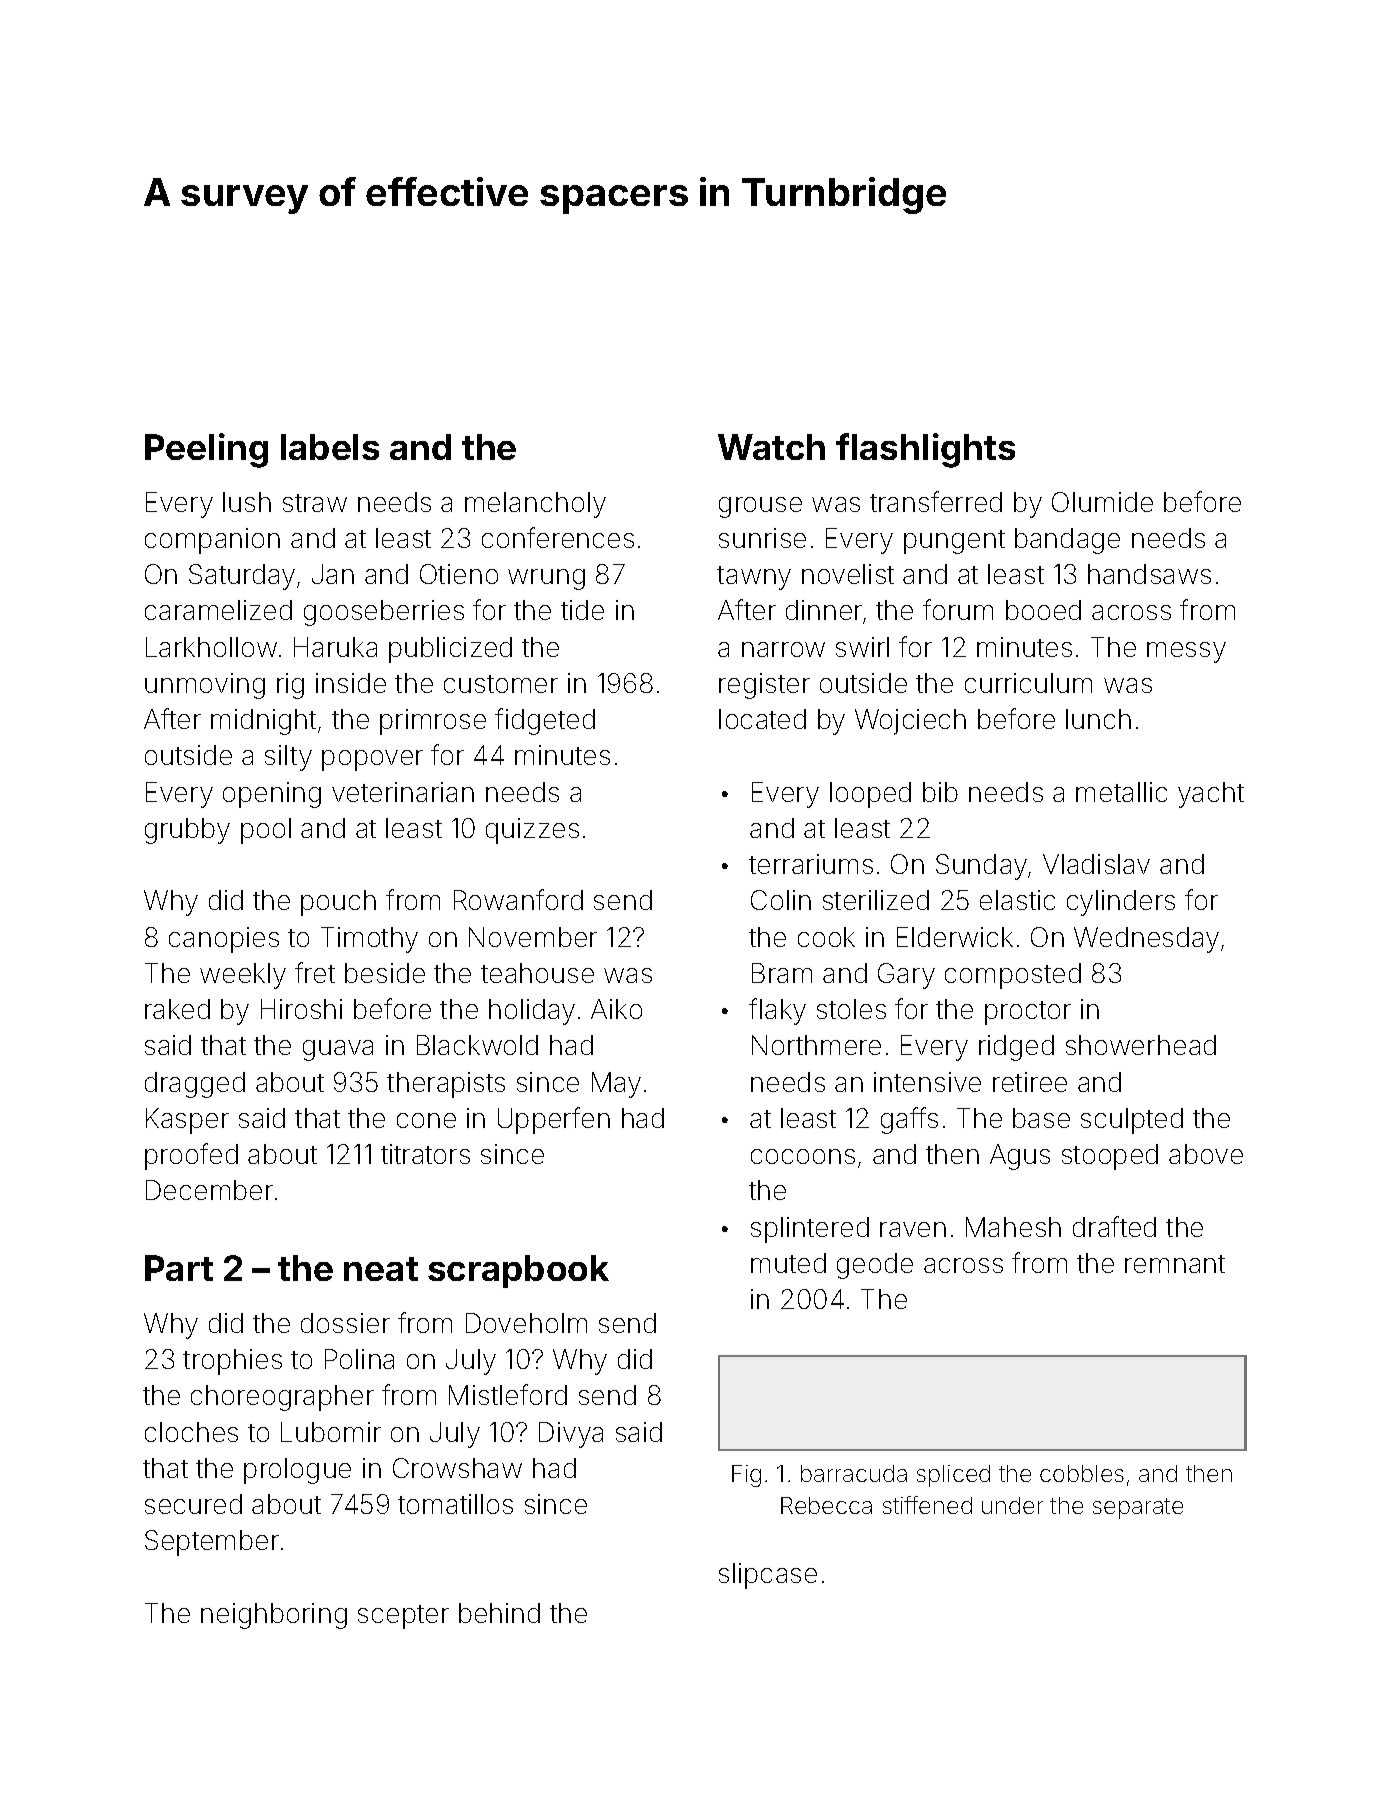 The height and width of the page is (1799, 1390). I want to click on flaky, so click(777, 1011).
